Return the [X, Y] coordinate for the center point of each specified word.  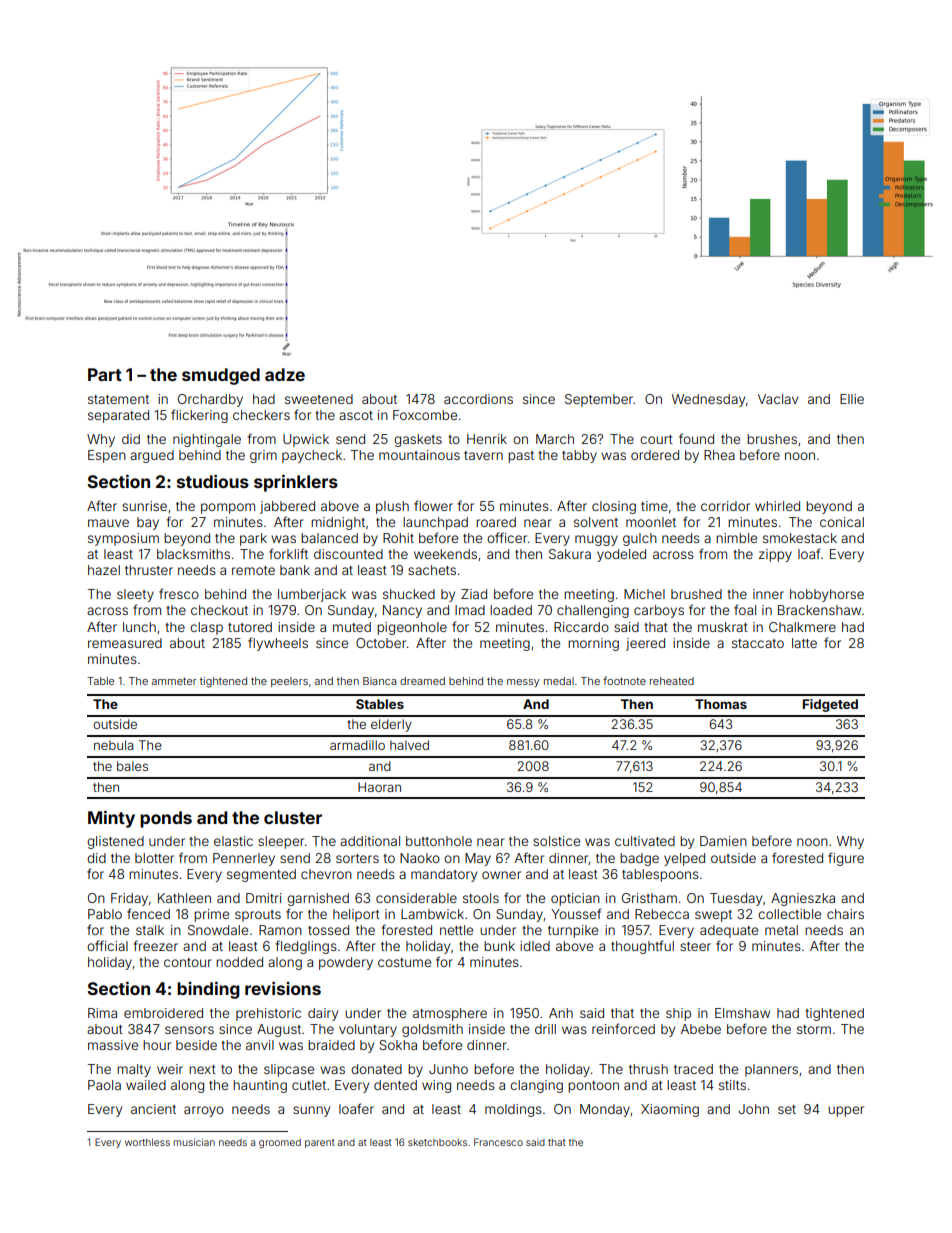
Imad [470, 610]
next [202, 1069]
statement [118, 399]
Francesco [498, 1142]
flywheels [278, 644]
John [753, 1109]
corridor [725, 506]
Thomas [721, 704]
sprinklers [296, 483]
